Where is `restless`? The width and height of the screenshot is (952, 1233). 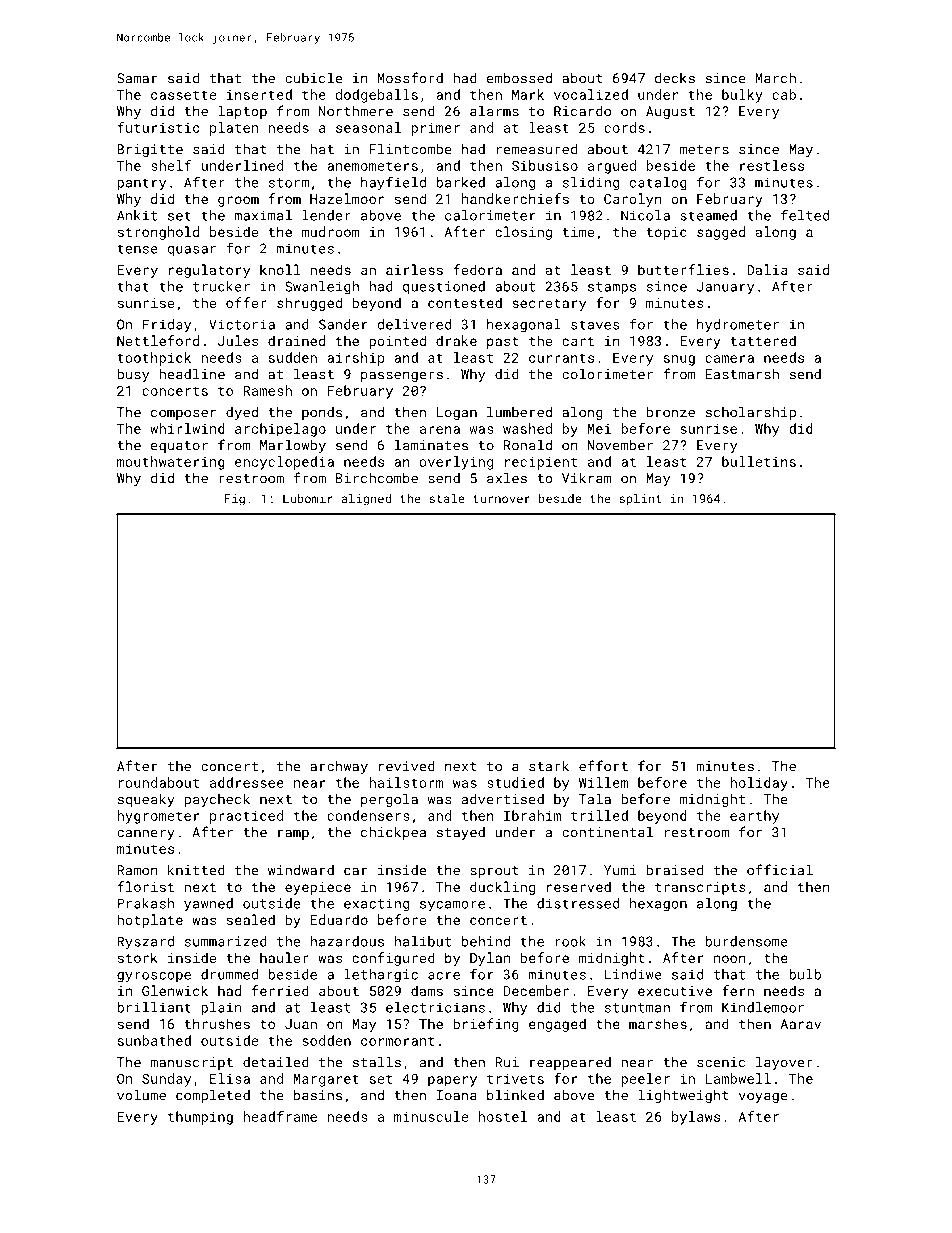 restless is located at coordinates (772, 165).
